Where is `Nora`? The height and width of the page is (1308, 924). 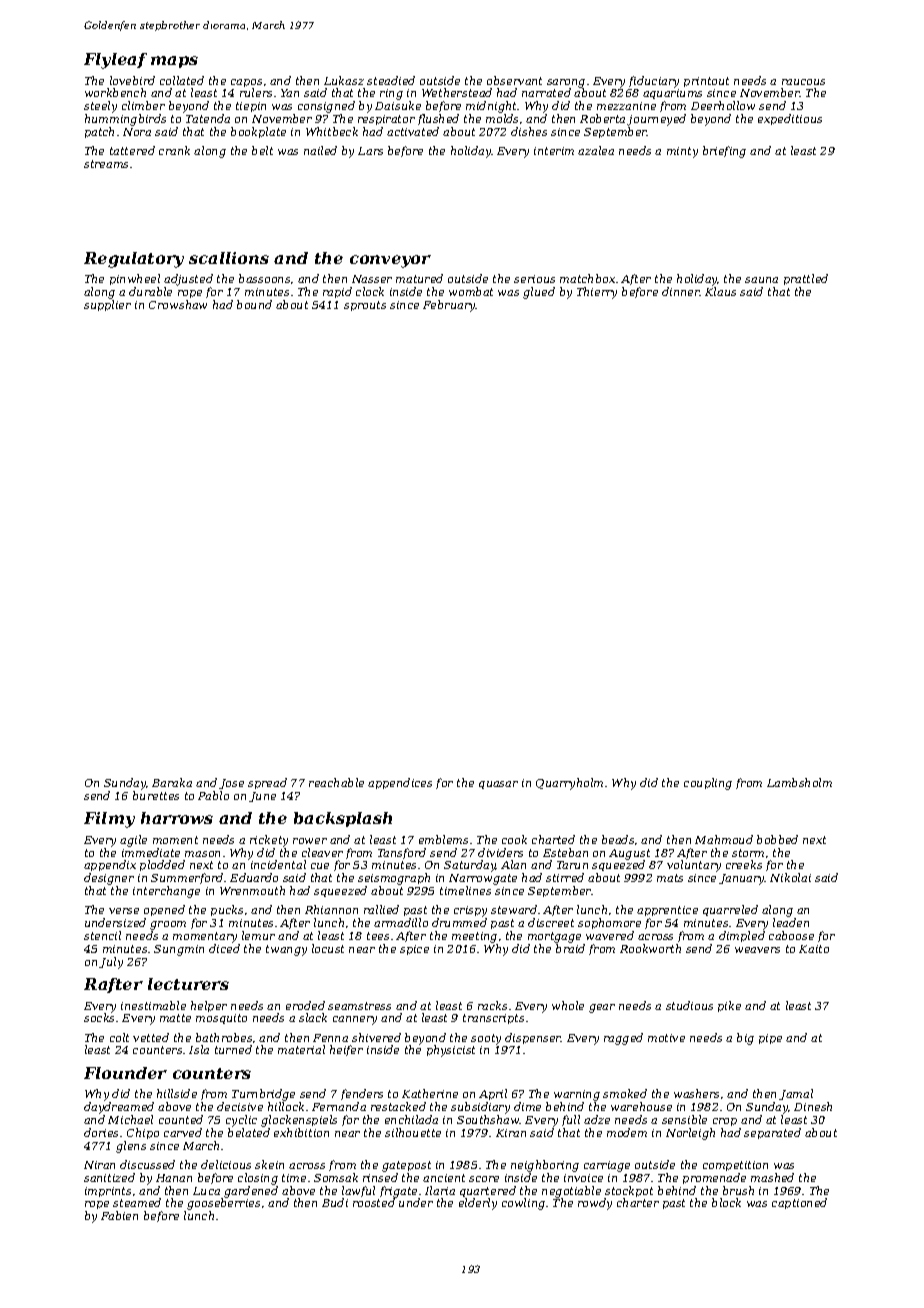 Nora is located at coordinates (137, 132).
